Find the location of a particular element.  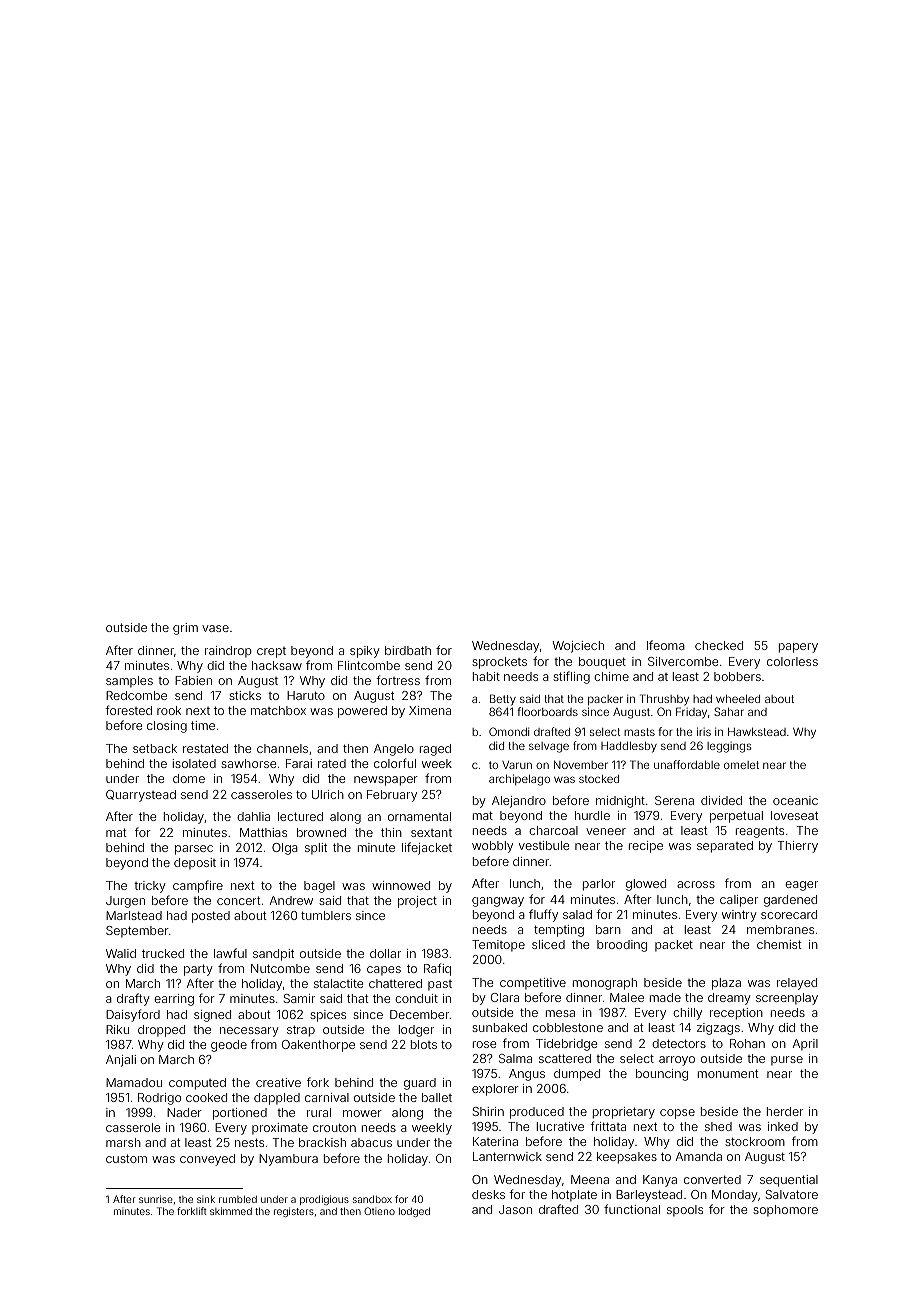

Thierry is located at coordinates (797, 847).
